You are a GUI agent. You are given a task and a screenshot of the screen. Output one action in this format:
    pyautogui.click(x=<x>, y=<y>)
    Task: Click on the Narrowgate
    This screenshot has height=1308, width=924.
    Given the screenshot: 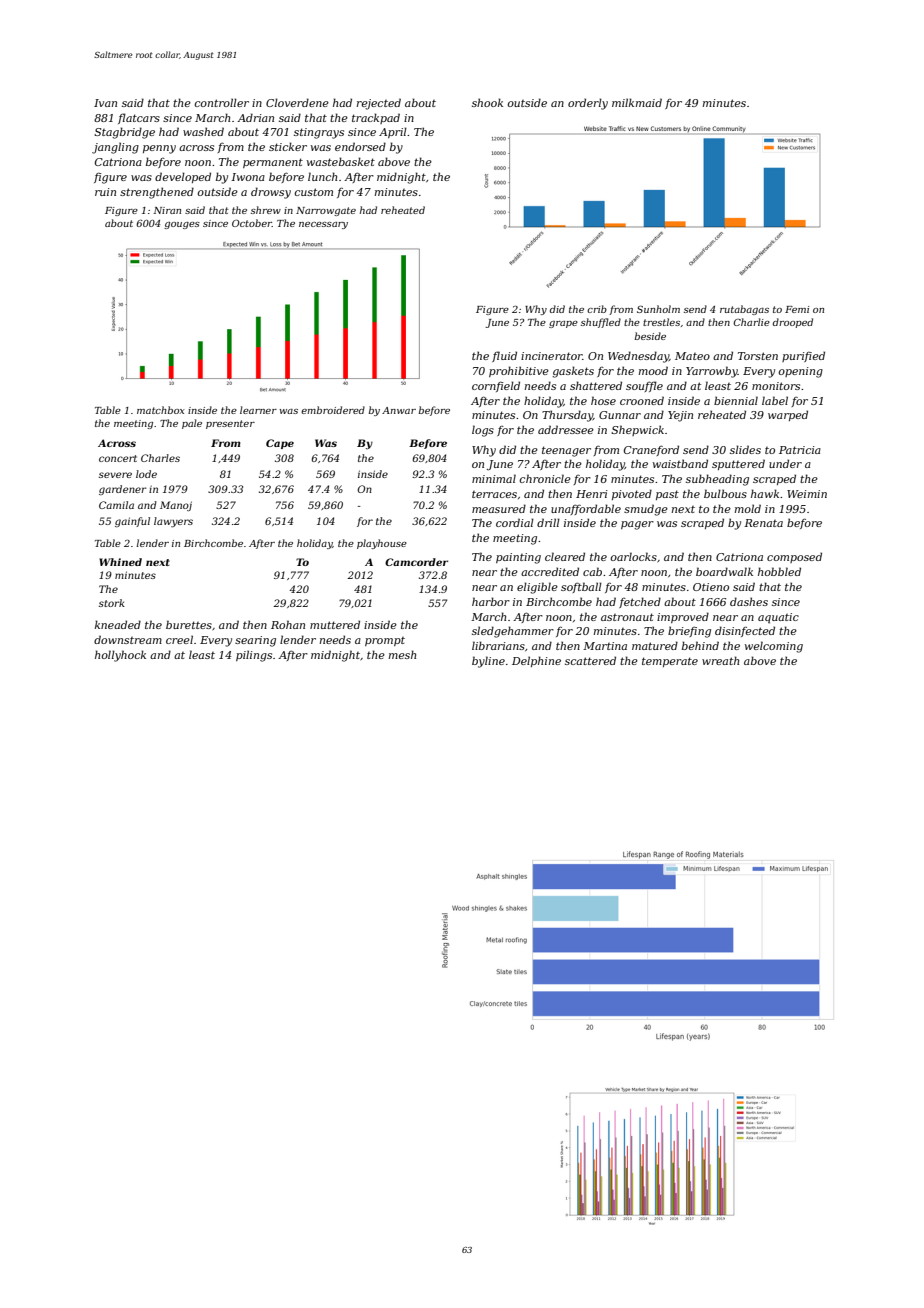 What is the action you would take?
    pyautogui.click(x=326, y=211)
